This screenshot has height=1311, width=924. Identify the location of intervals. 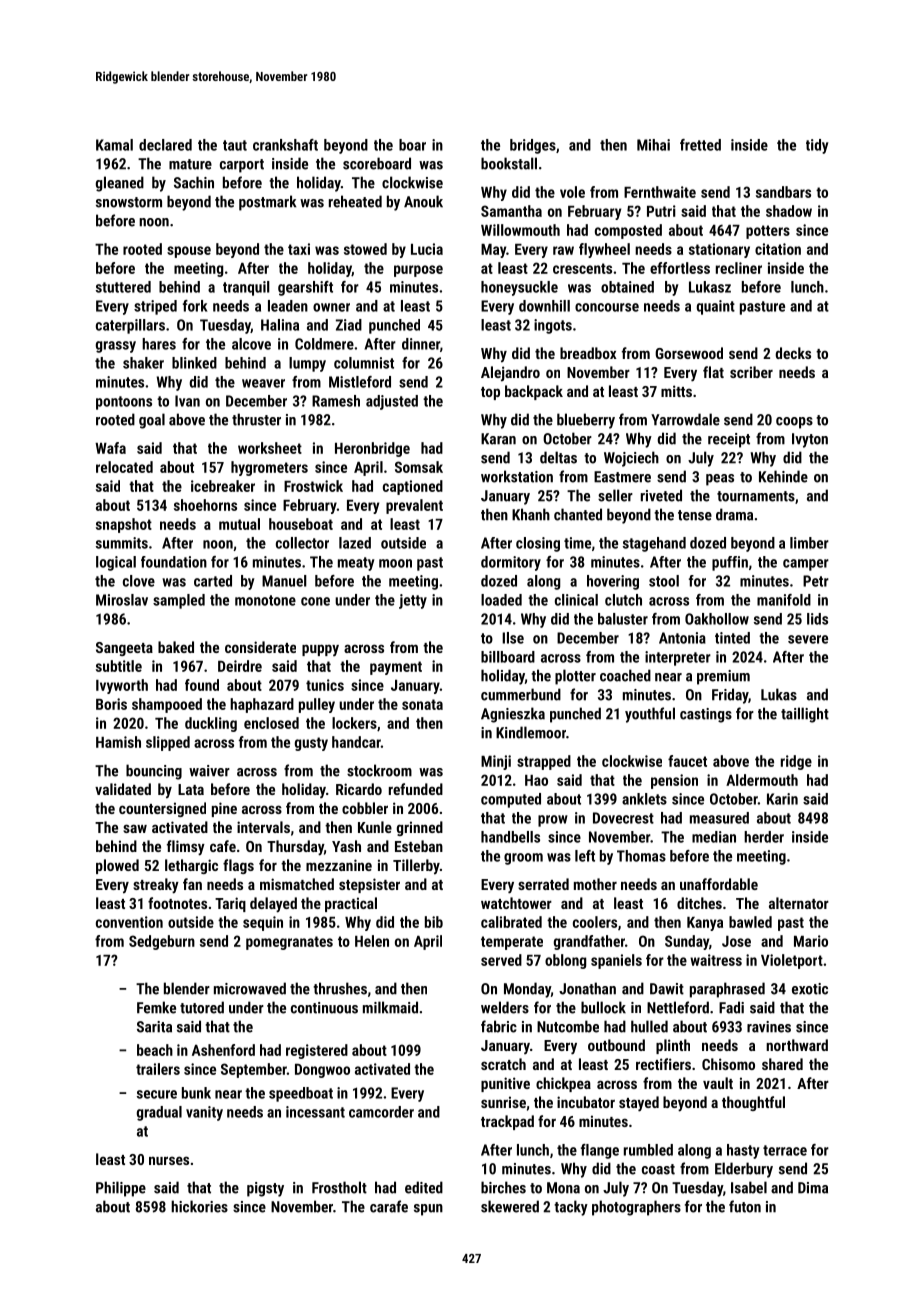
(263, 827).
